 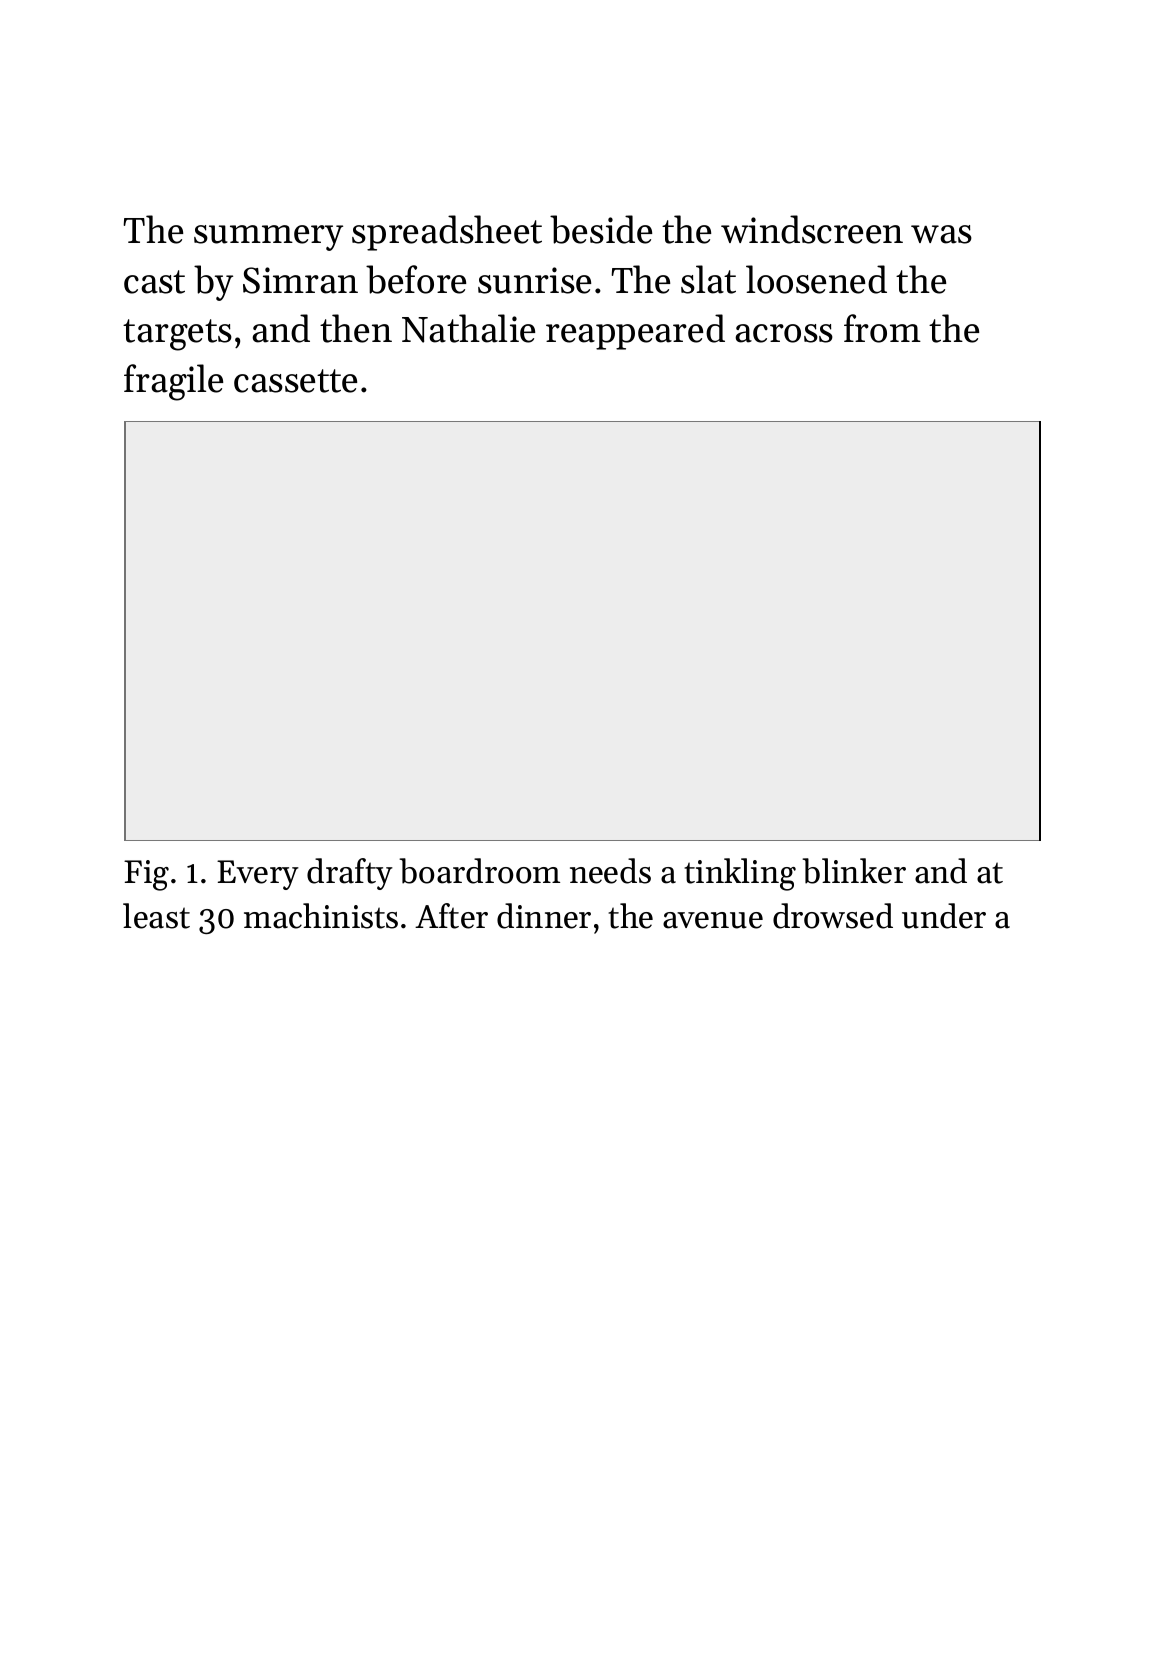 What do you see at coordinates (816, 279) in the document?
I see `loosened` at bounding box center [816, 279].
